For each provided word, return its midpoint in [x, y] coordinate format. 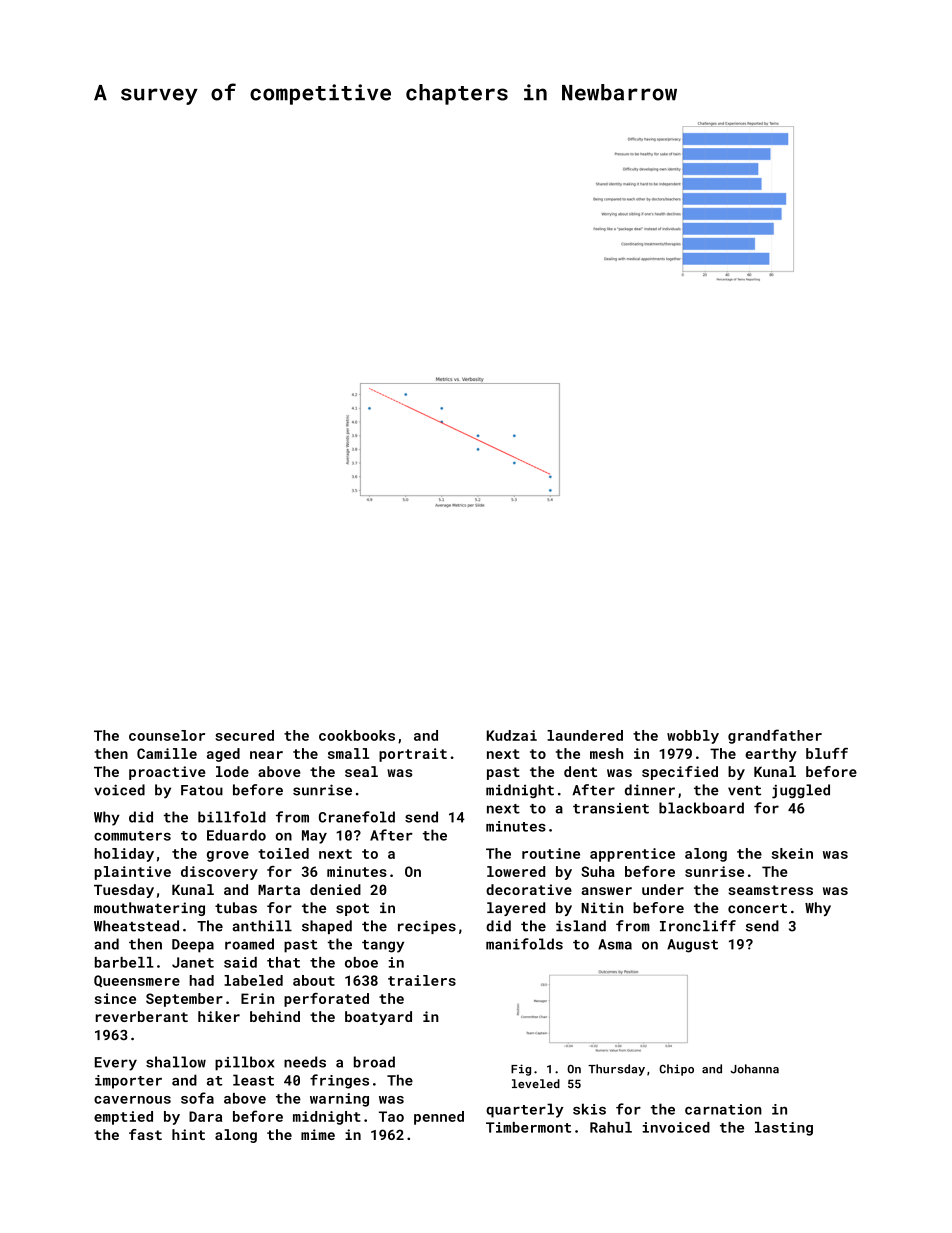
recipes [427, 927]
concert [757, 908]
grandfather [775, 736]
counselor [167, 735]
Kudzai [512, 735]
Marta [279, 890]
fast [145, 1134]
